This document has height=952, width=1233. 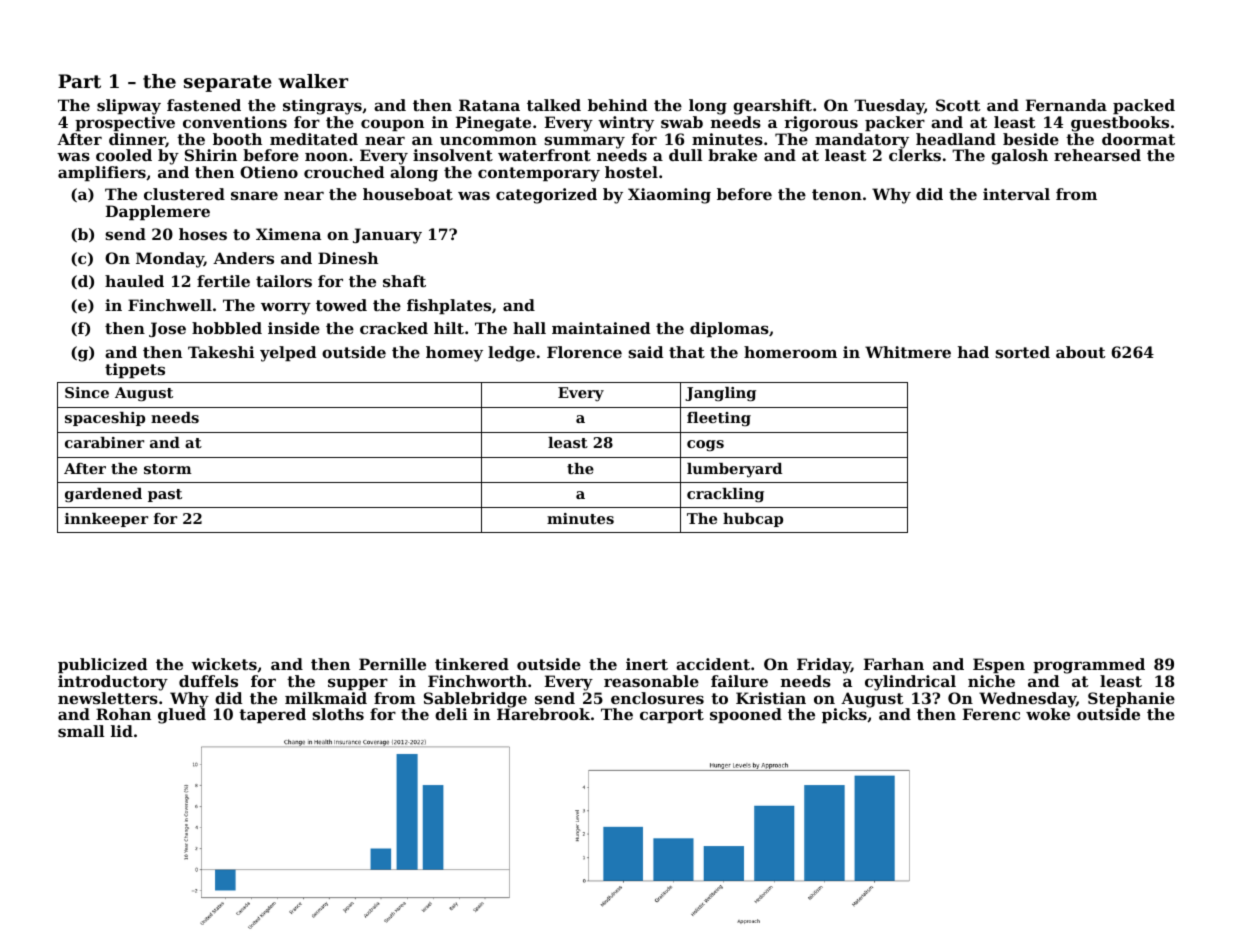 What do you see at coordinates (322, 107) in the document?
I see `stingrays` at bounding box center [322, 107].
